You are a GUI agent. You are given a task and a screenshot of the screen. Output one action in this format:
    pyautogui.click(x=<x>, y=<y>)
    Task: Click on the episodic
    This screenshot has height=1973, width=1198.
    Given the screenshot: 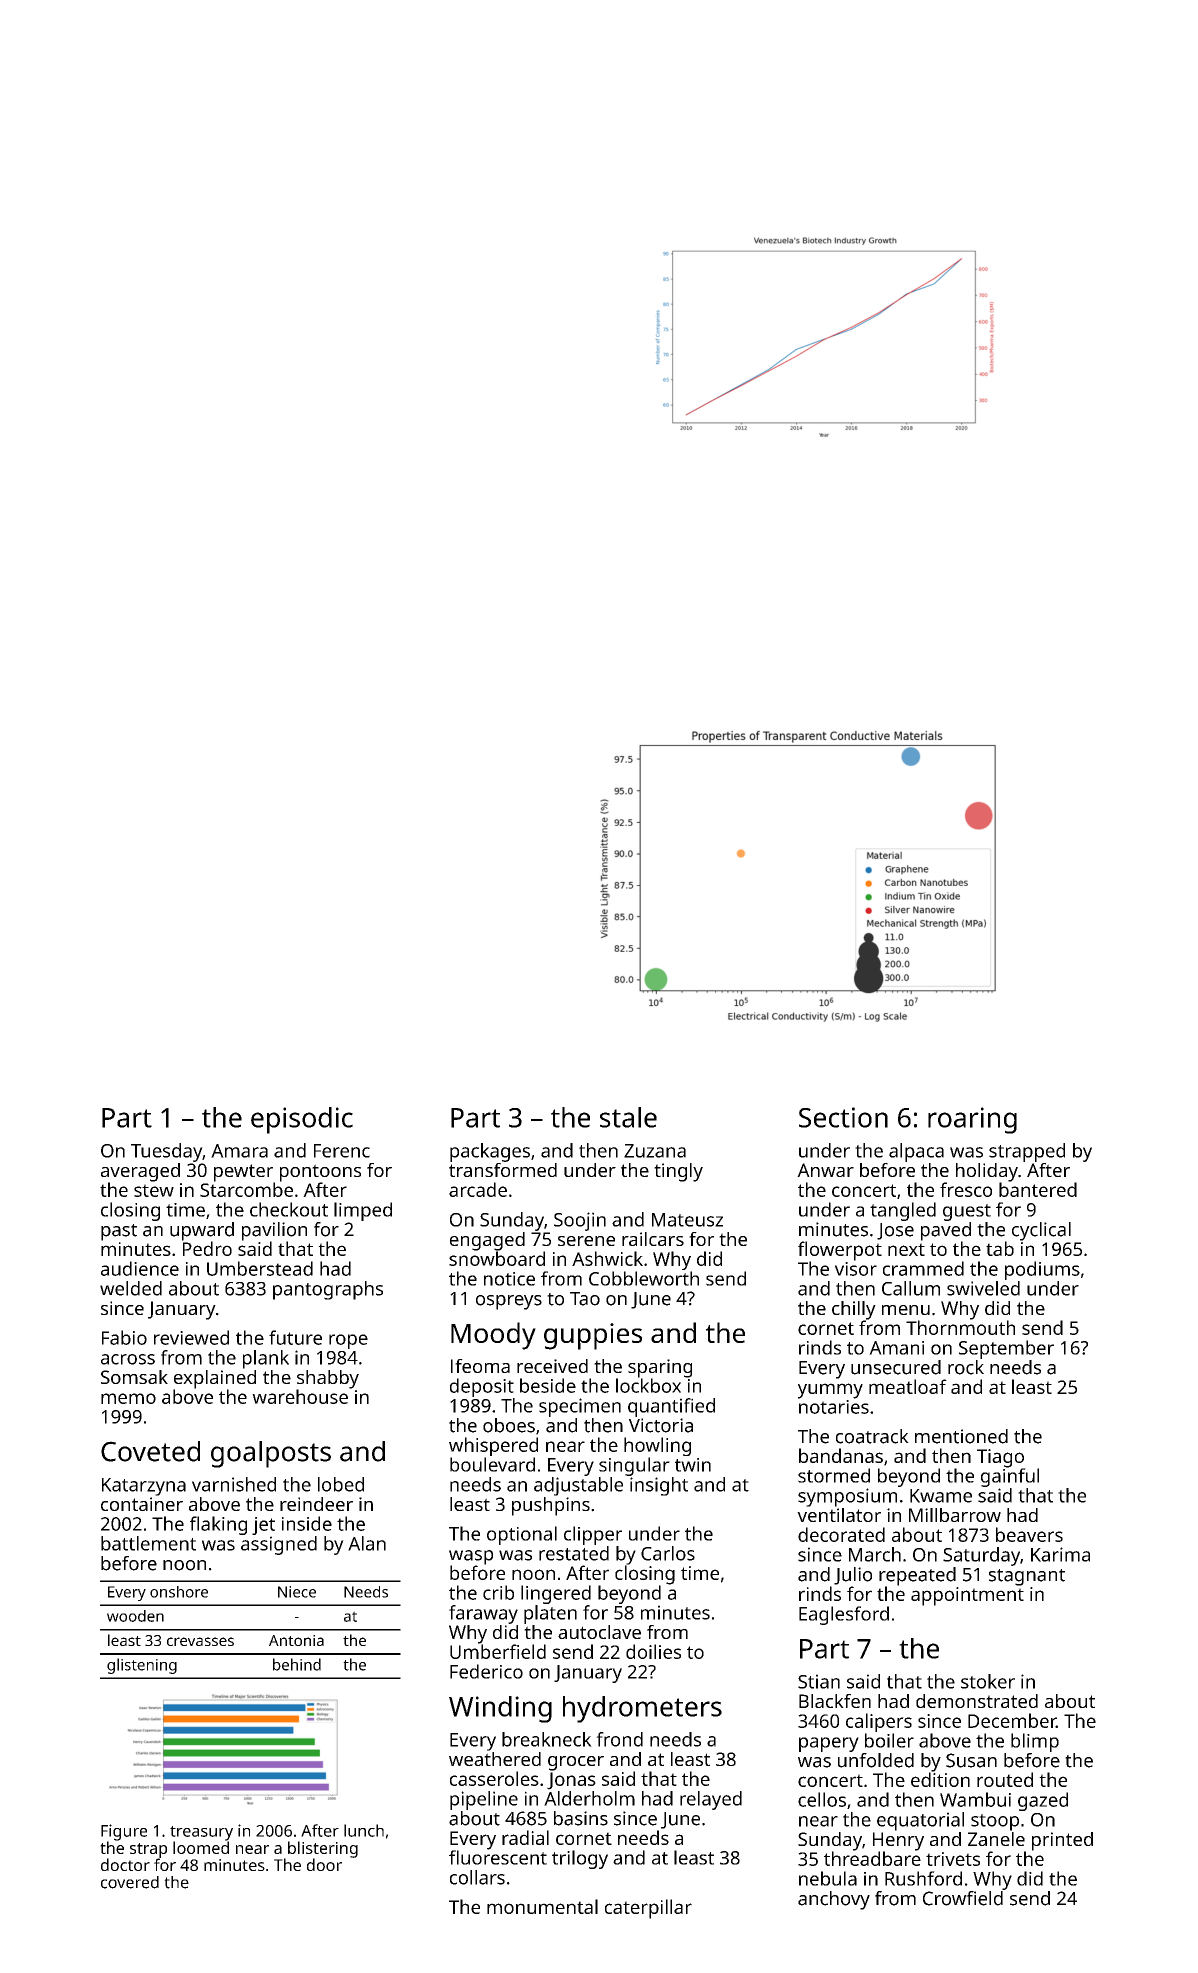 What is the action you would take?
    pyautogui.click(x=302, y=1120)
